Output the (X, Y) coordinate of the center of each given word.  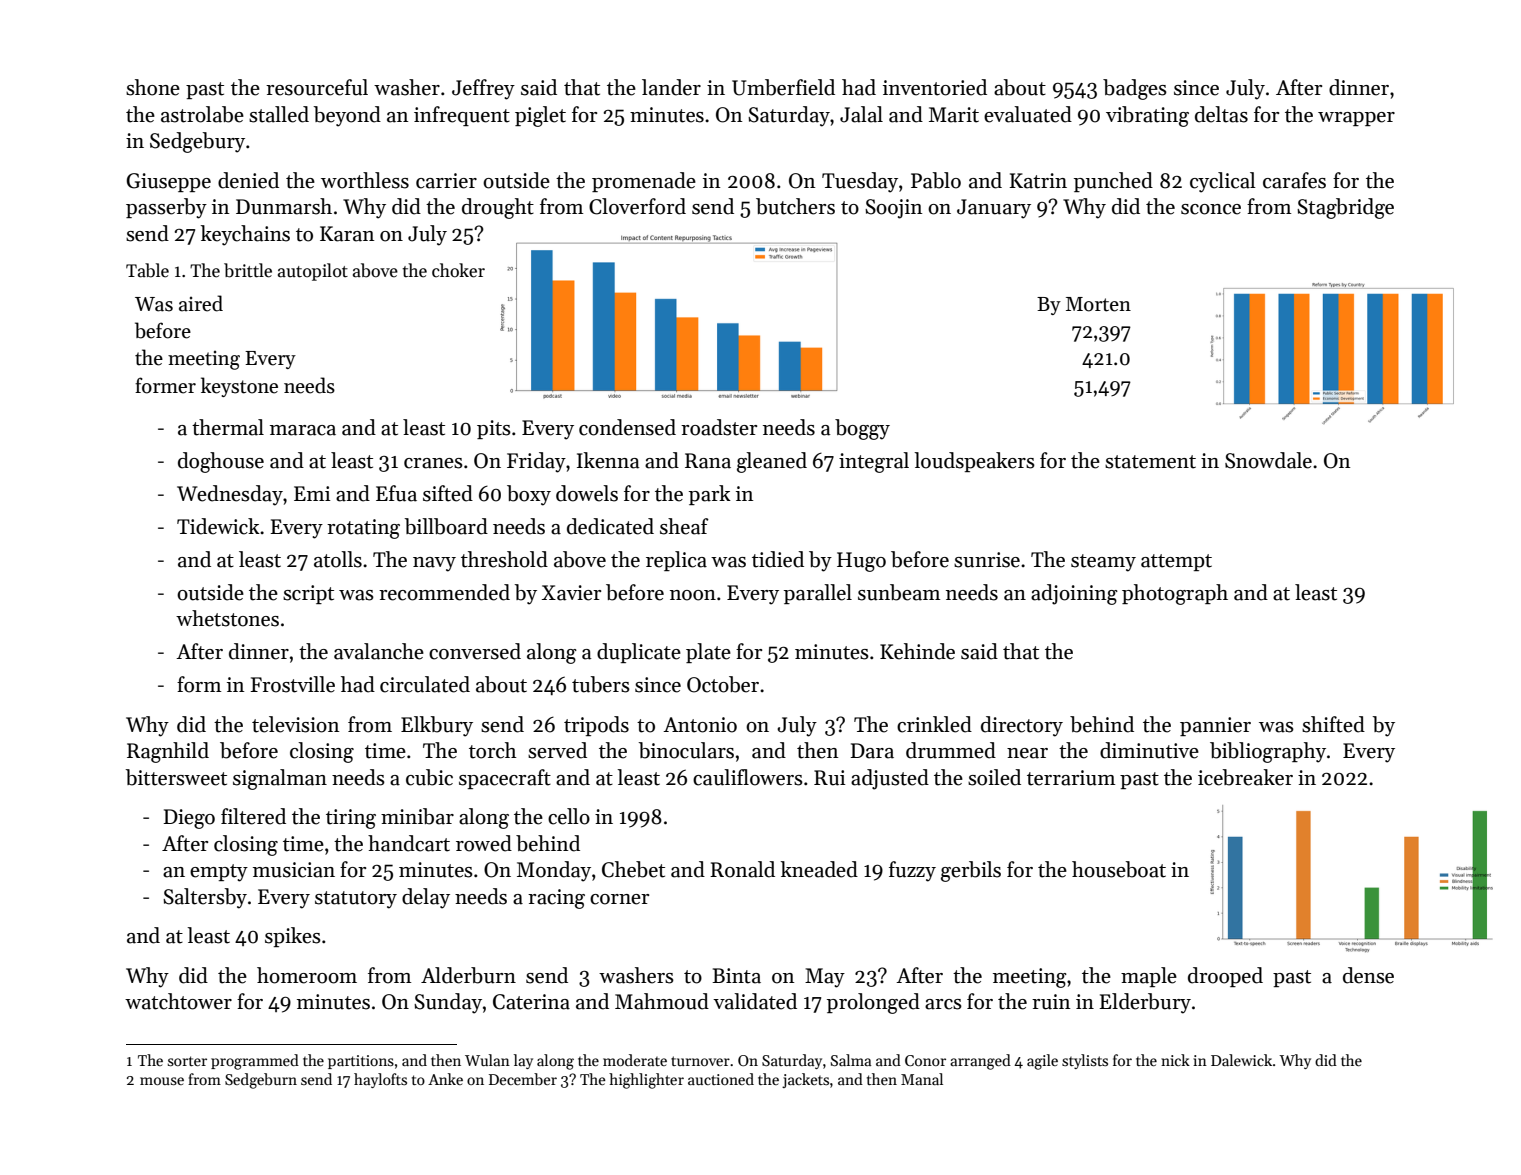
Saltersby (205, 898)
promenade (644, 182)
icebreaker (1245, 777)
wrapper (1356, 119)
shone (153, 87)
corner (619, 899)
